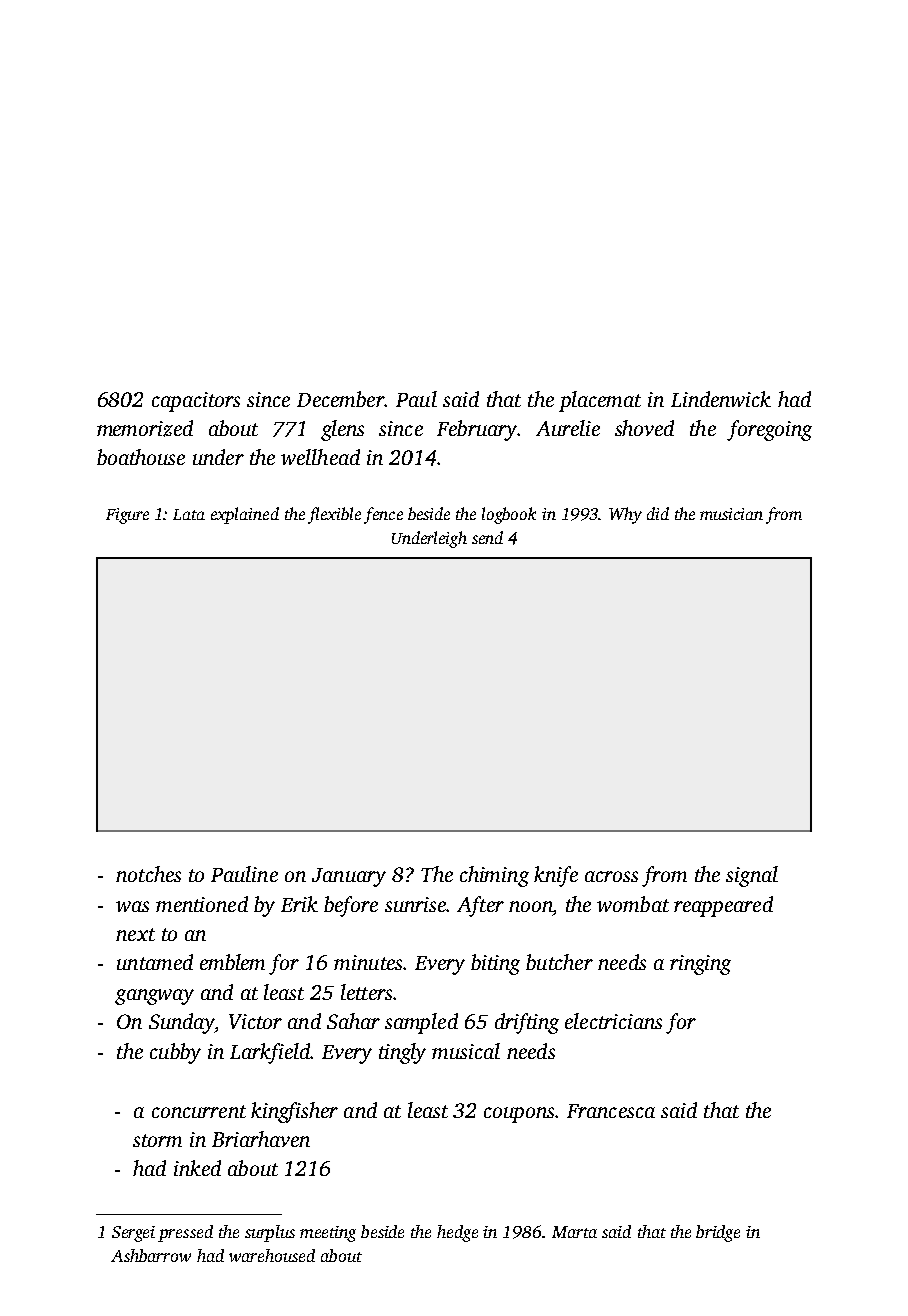 This document has width=908, height=1316. I want to click on notches, so click(148, 874).
